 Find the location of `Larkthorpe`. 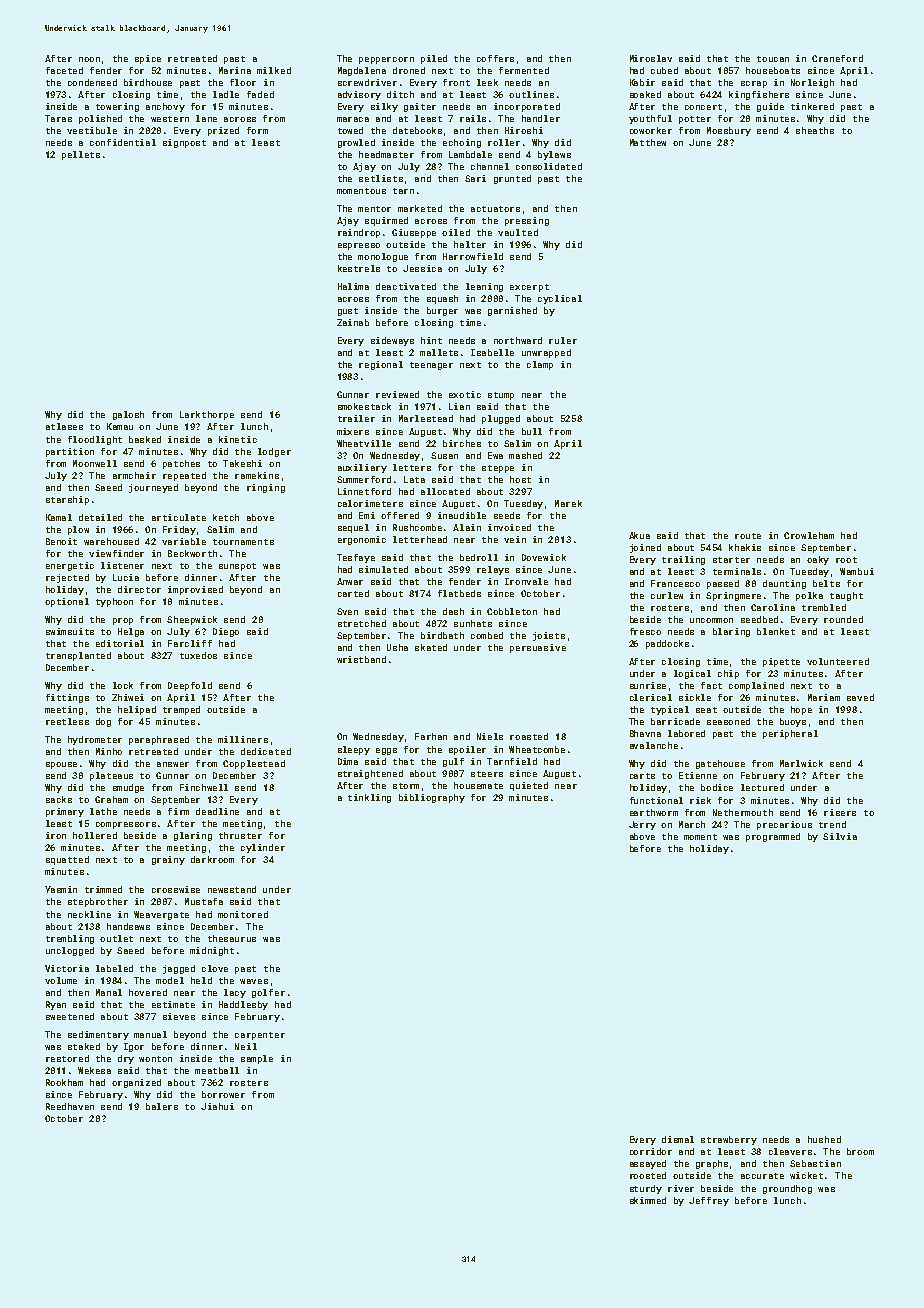

Larkthorpe is located at coordinates (207, 415).
